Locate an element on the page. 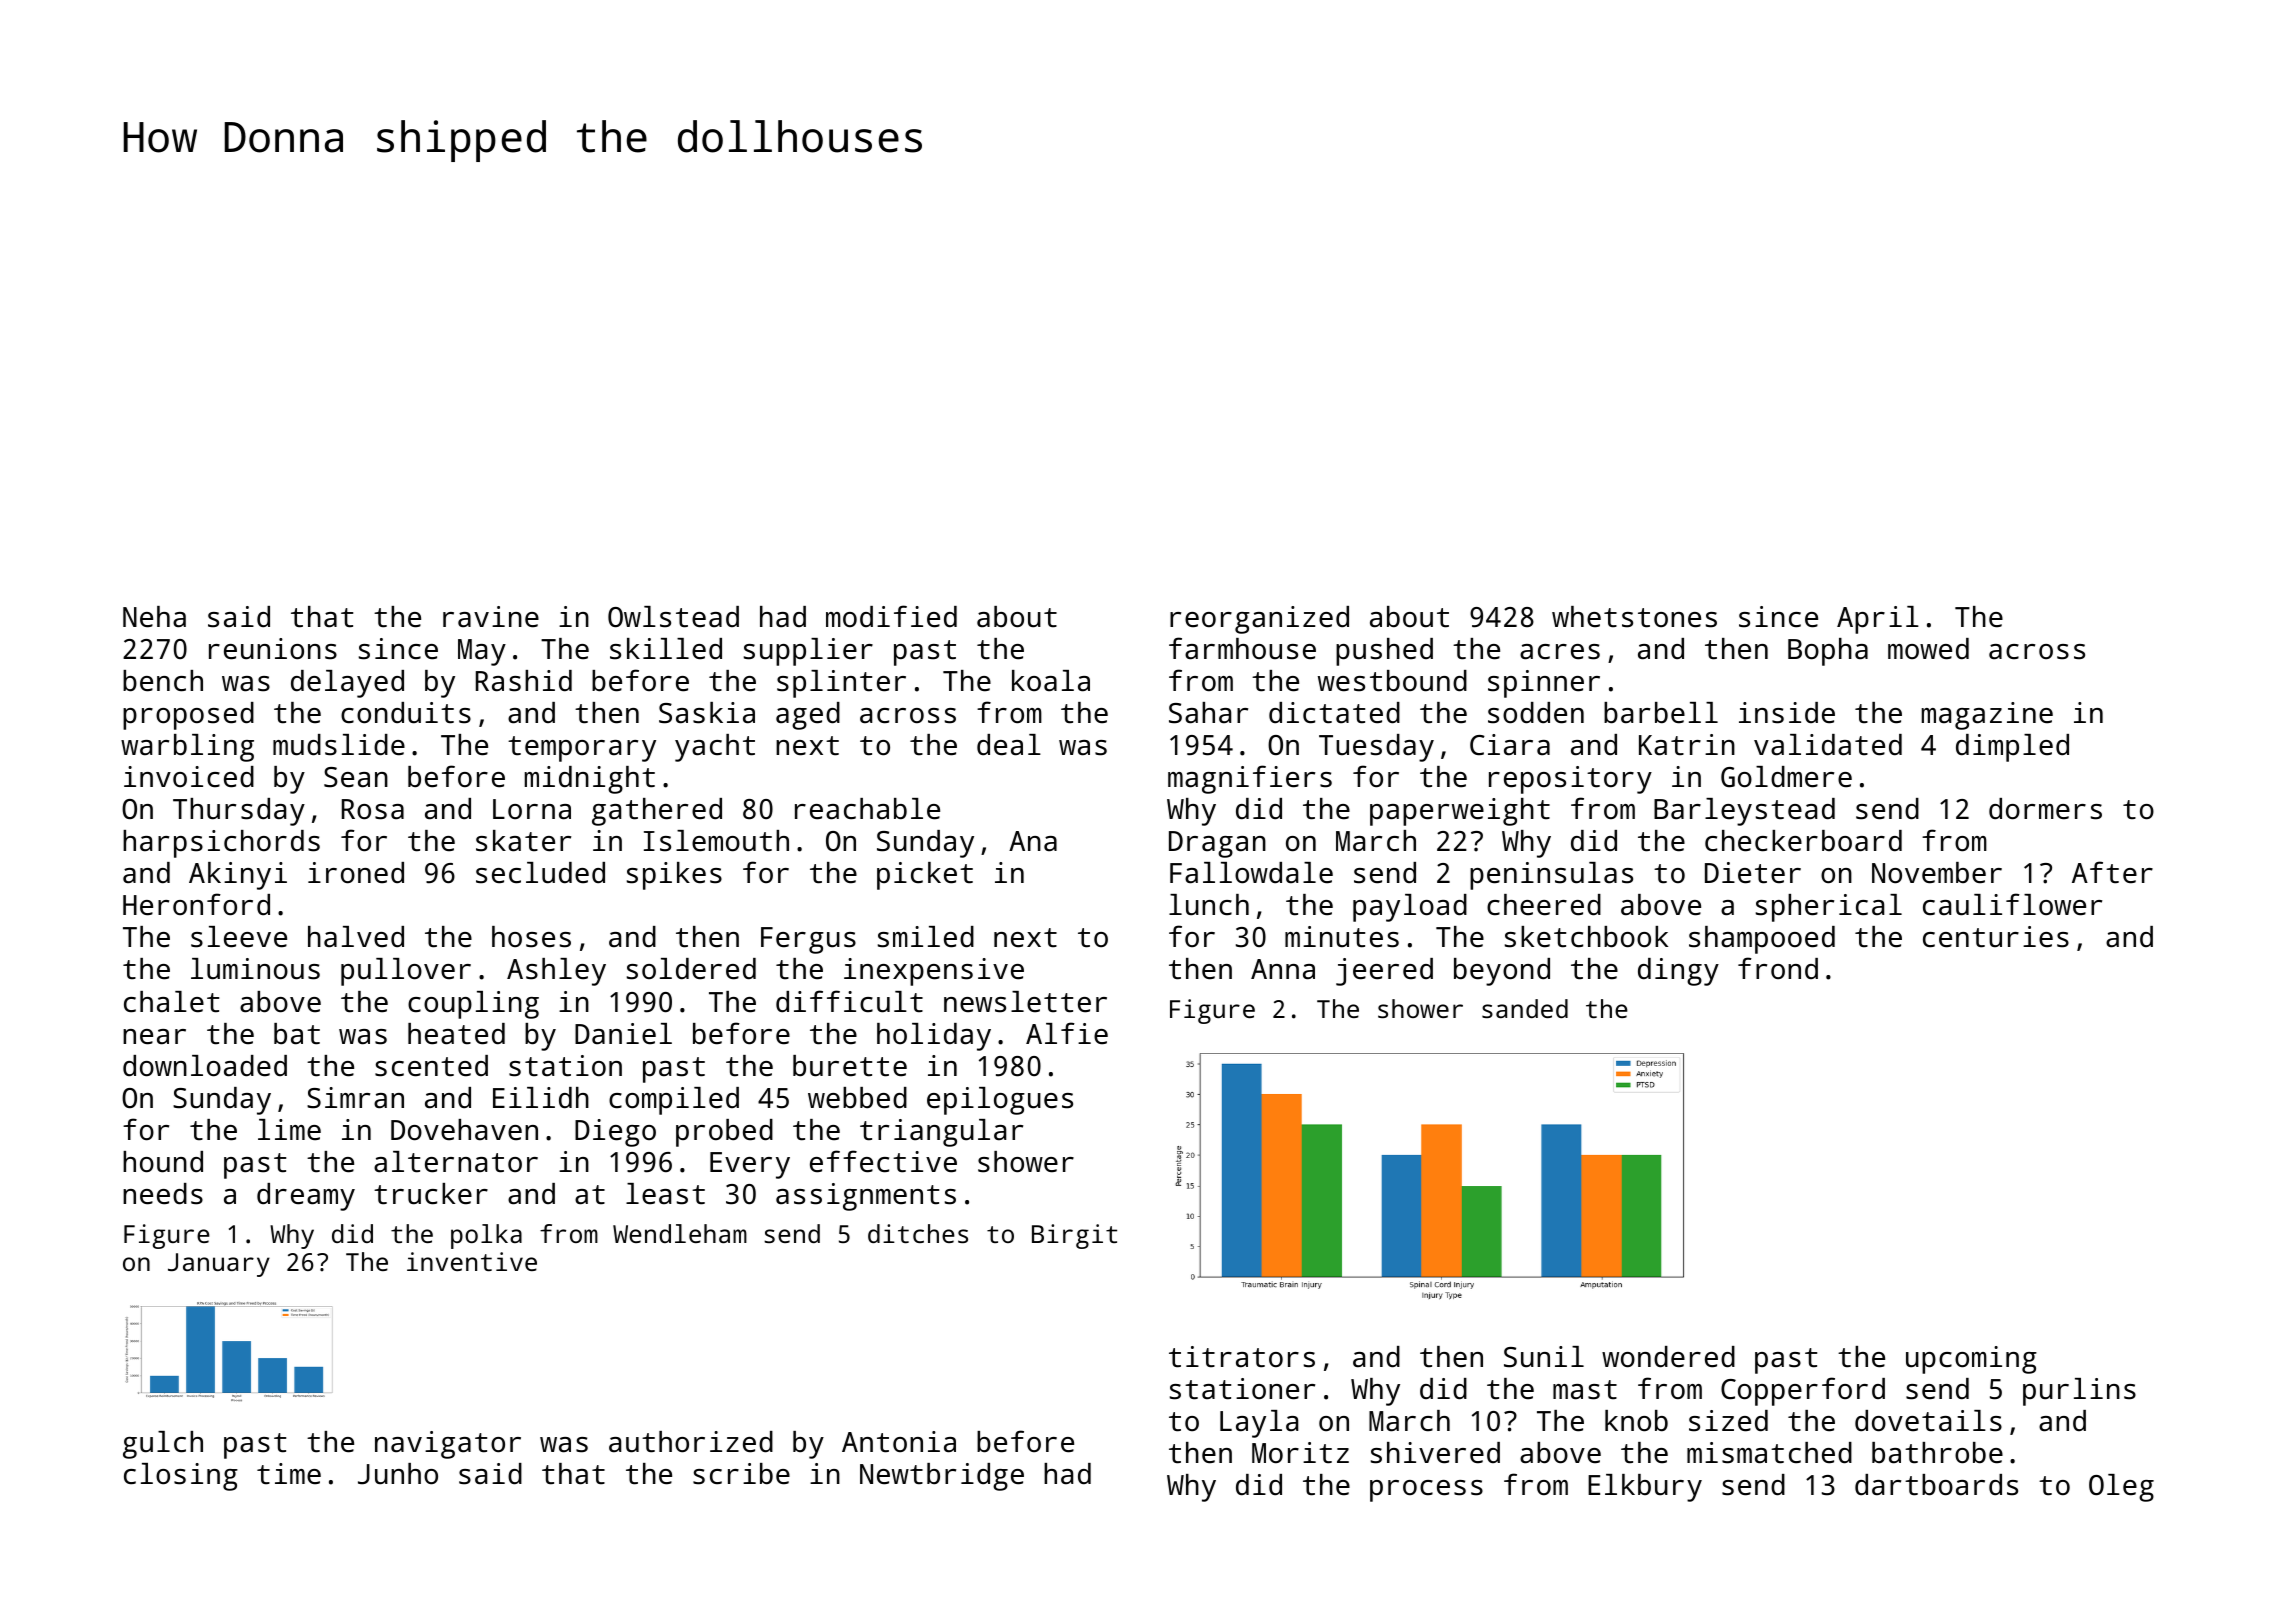  mowed is located at coordinates (1928, 649).
